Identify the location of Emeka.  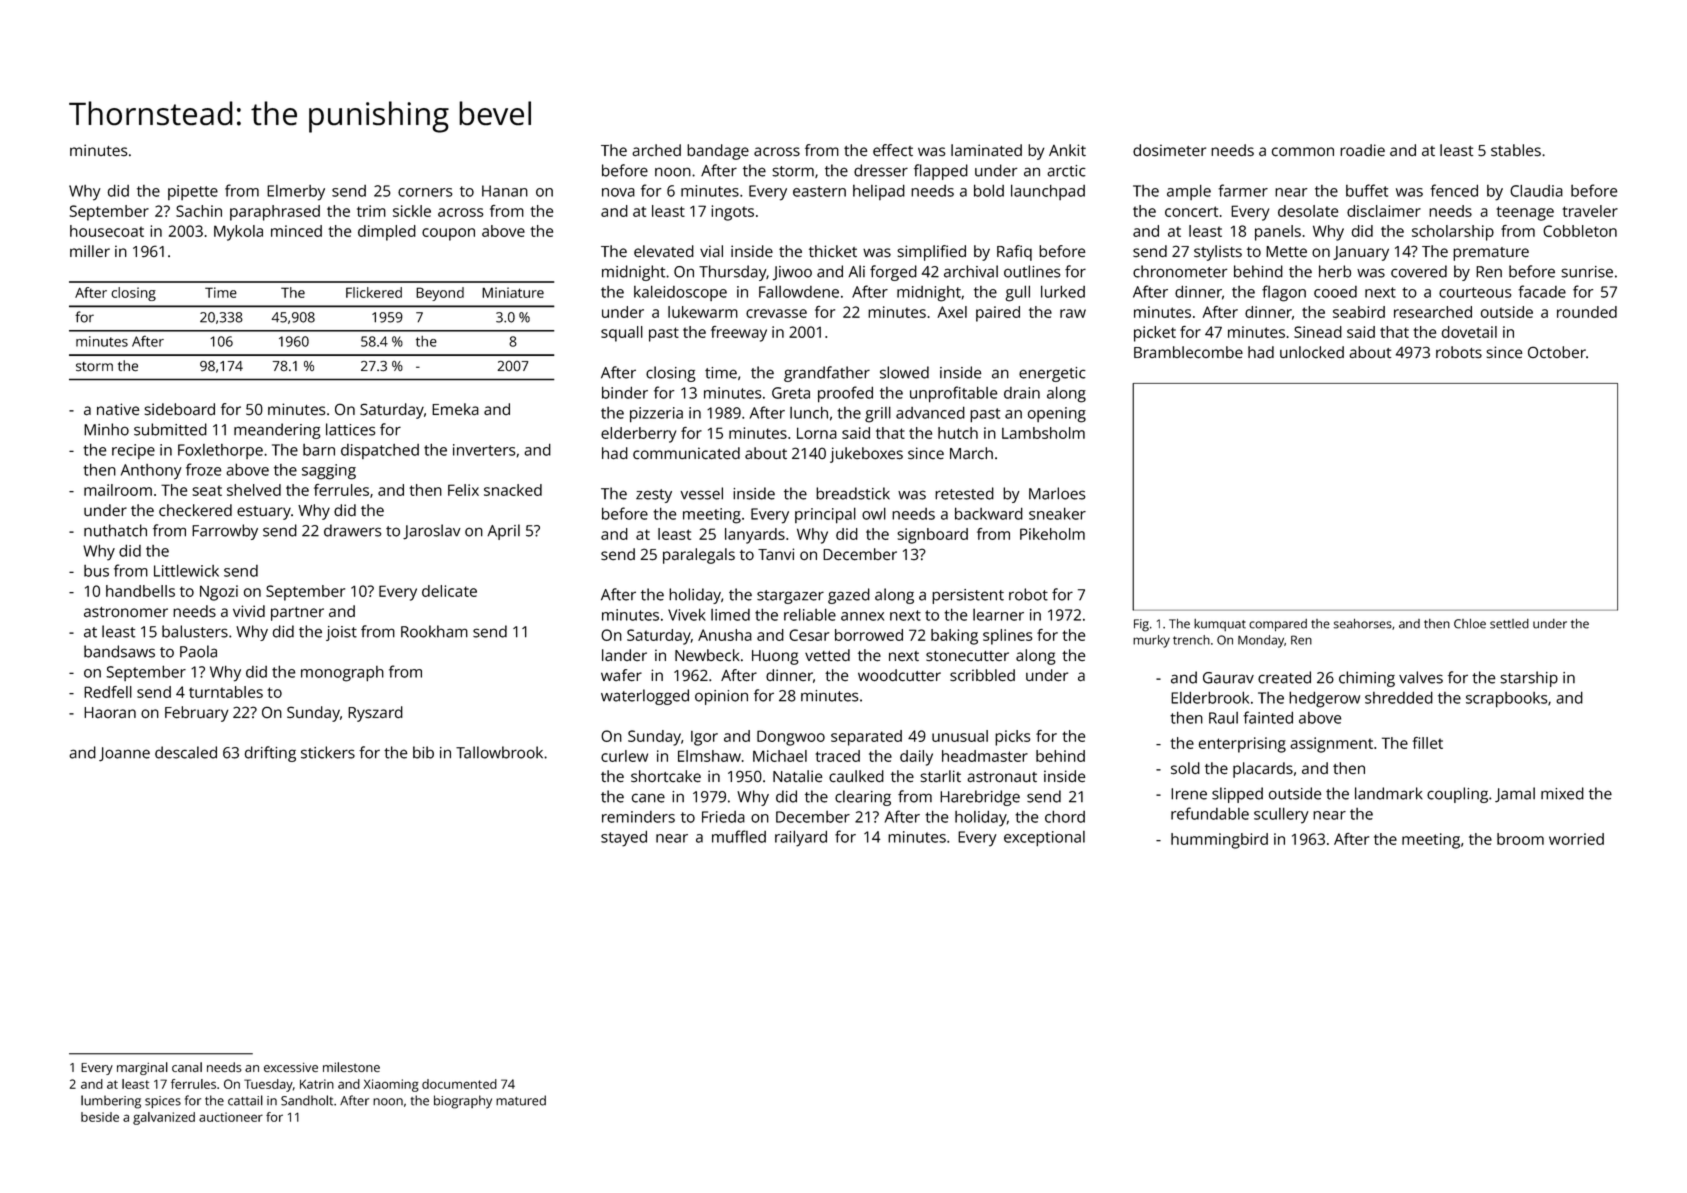
(455, 409).
